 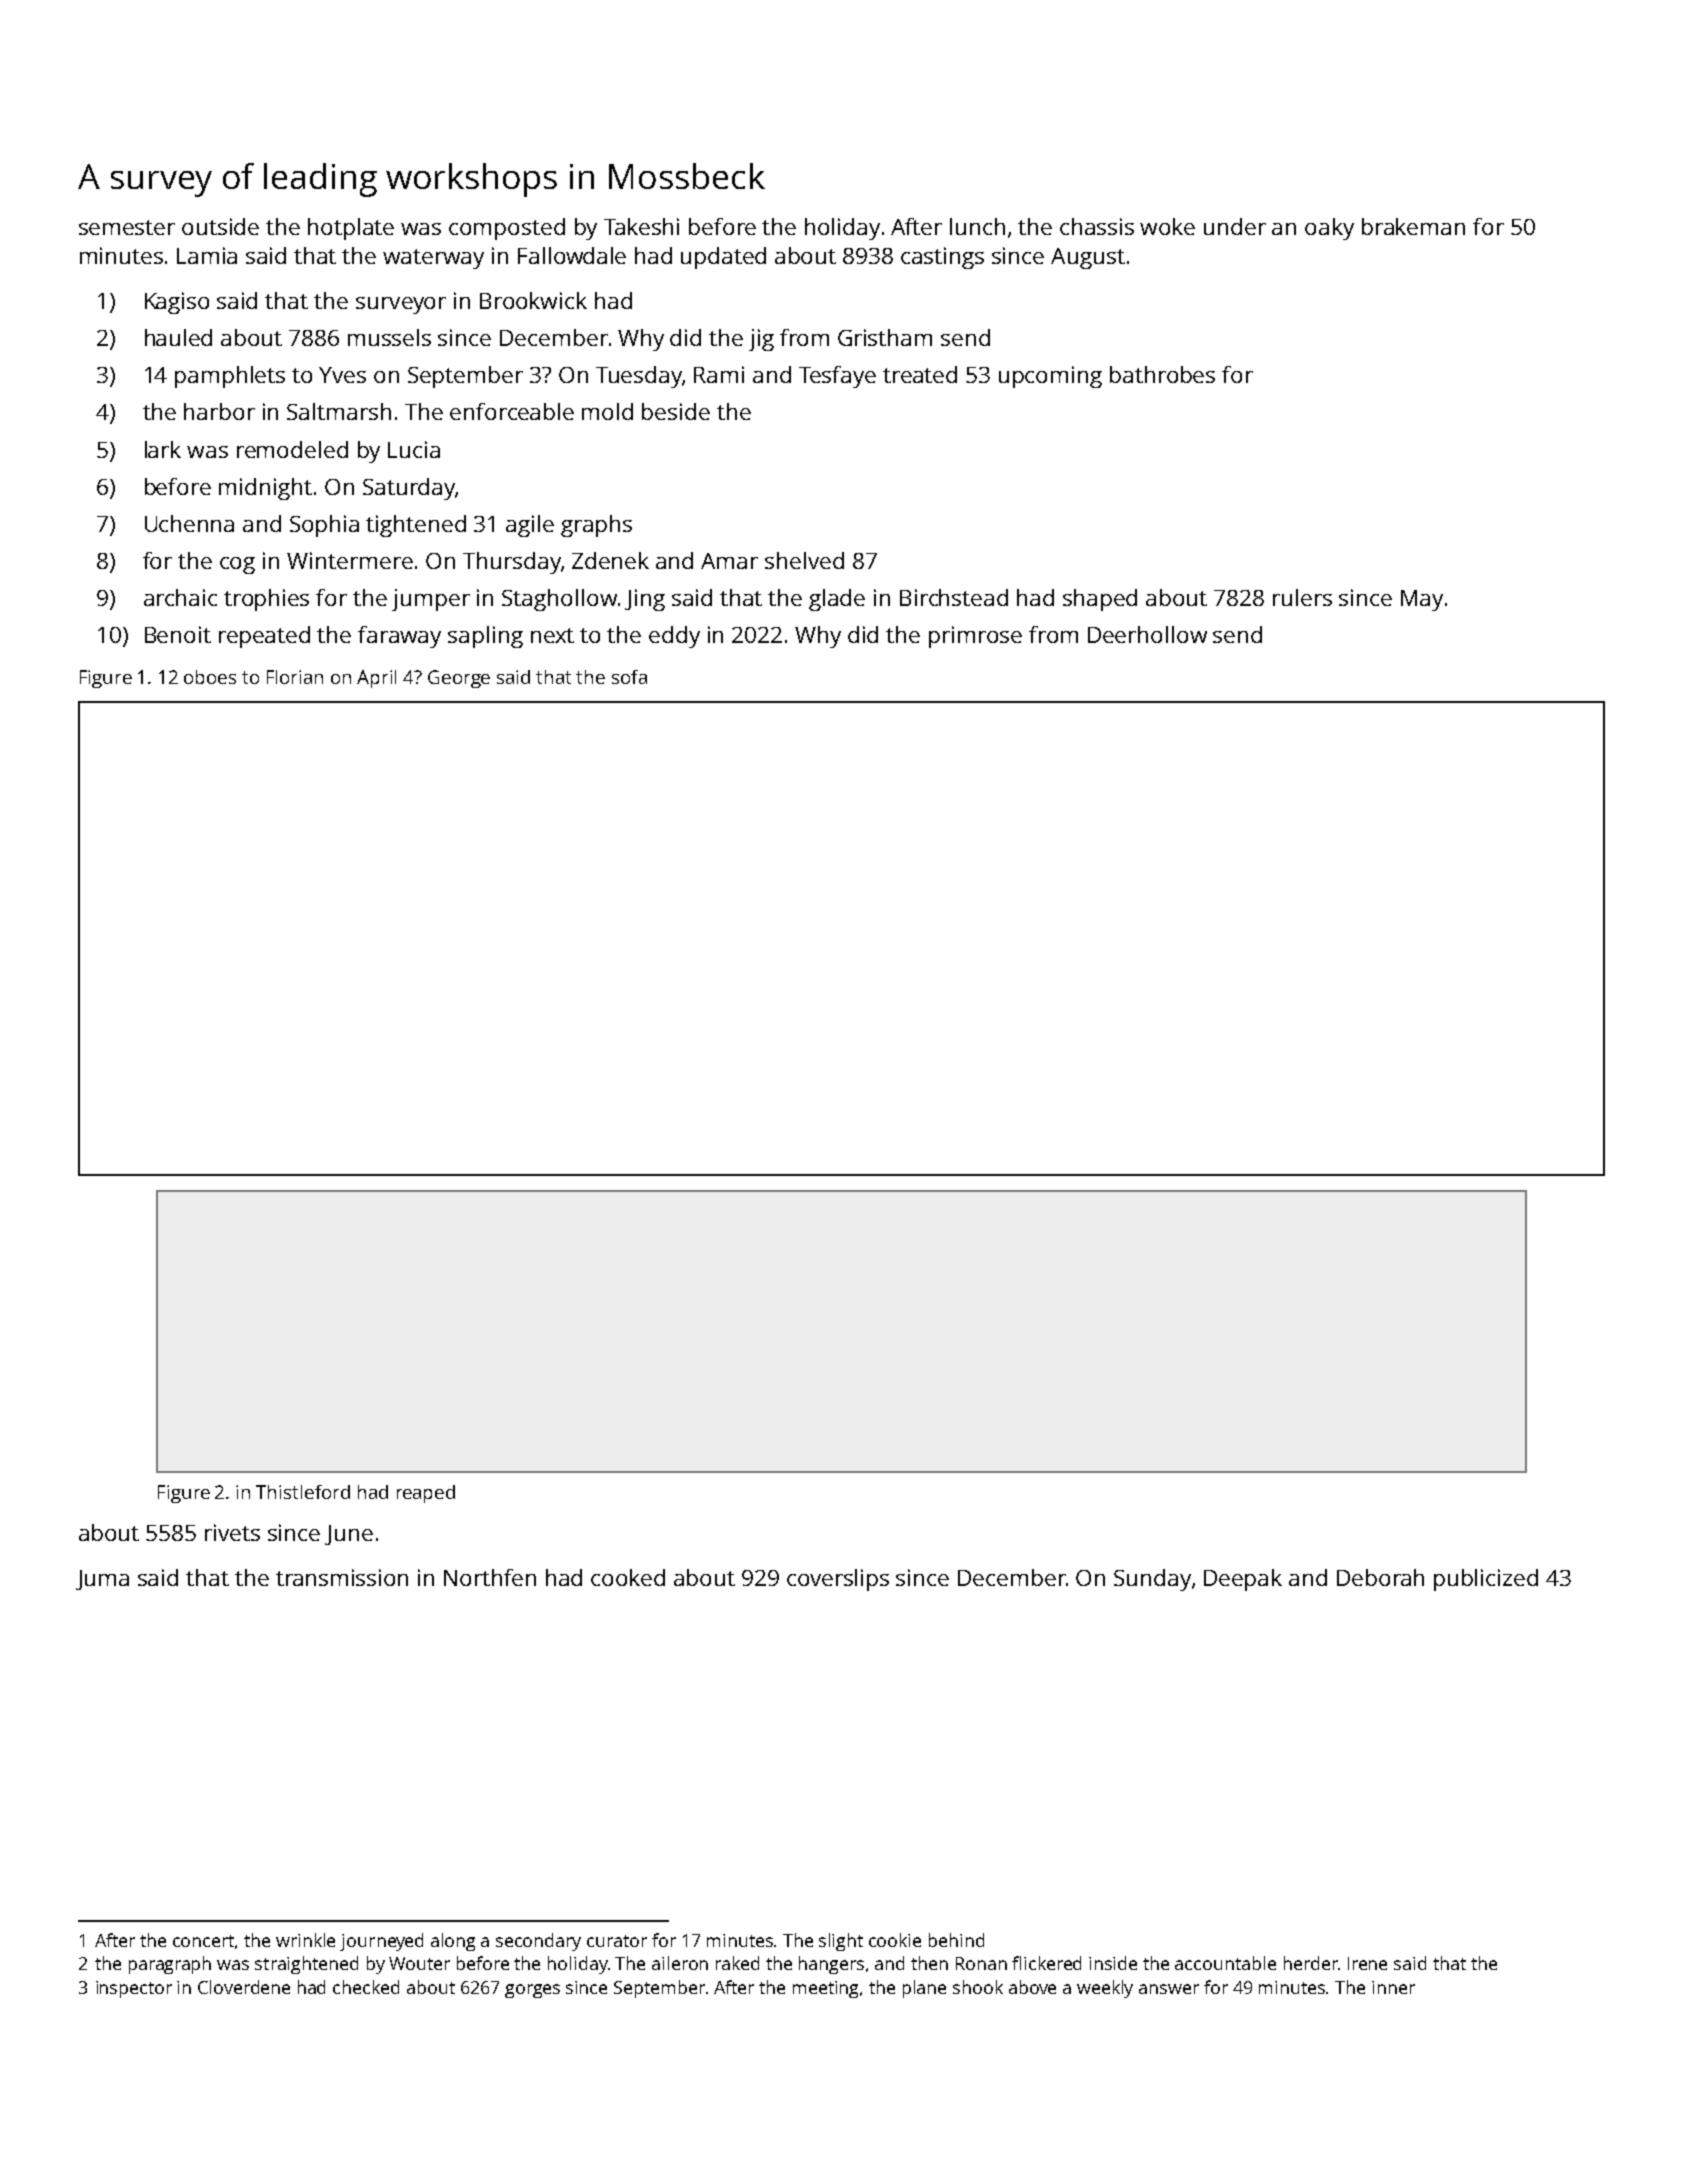 I want to click on publicized, so click(x=1486, y=1580).
